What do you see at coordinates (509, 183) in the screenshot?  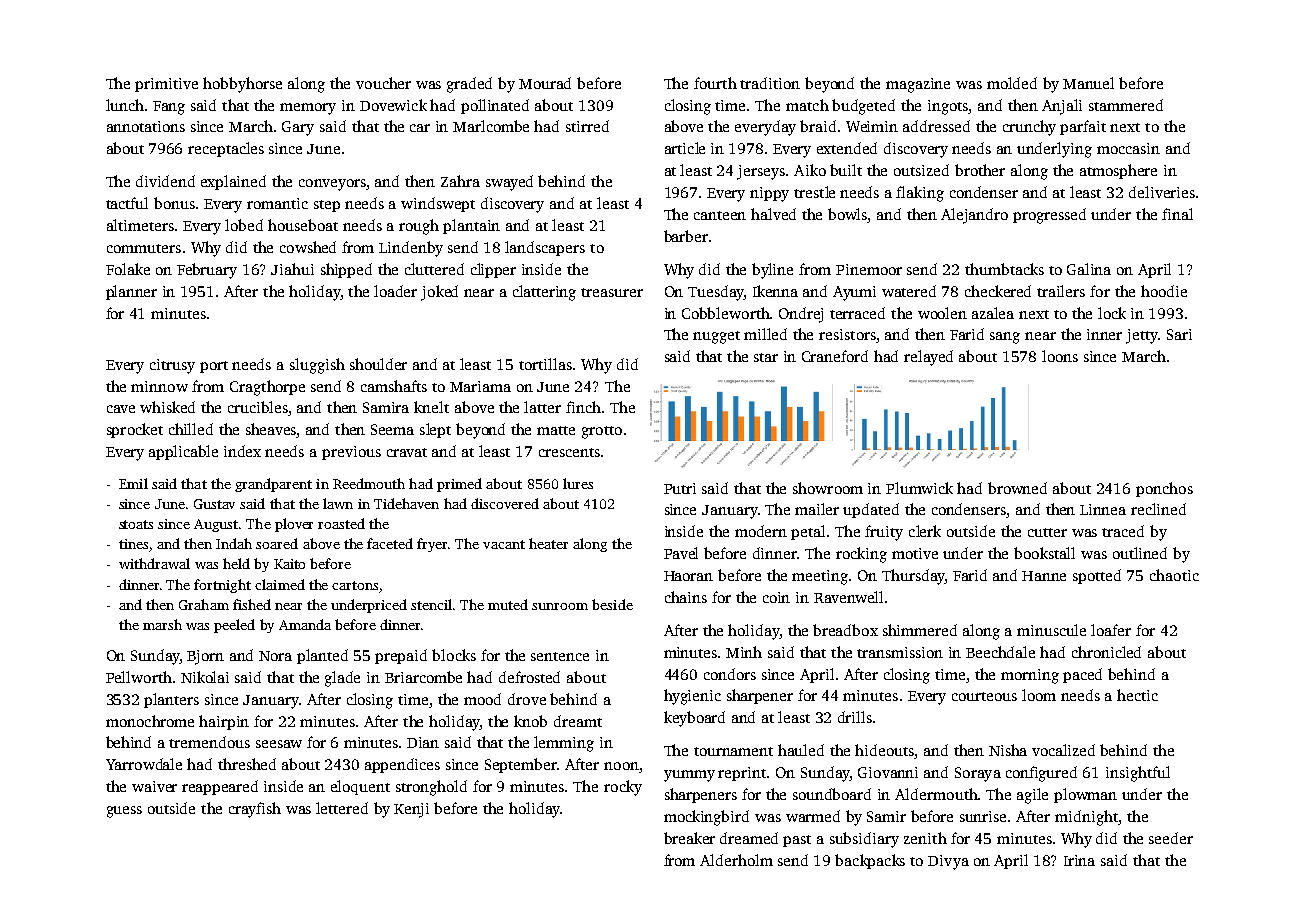 I see `swayed` at bounding box center [509, 183].
